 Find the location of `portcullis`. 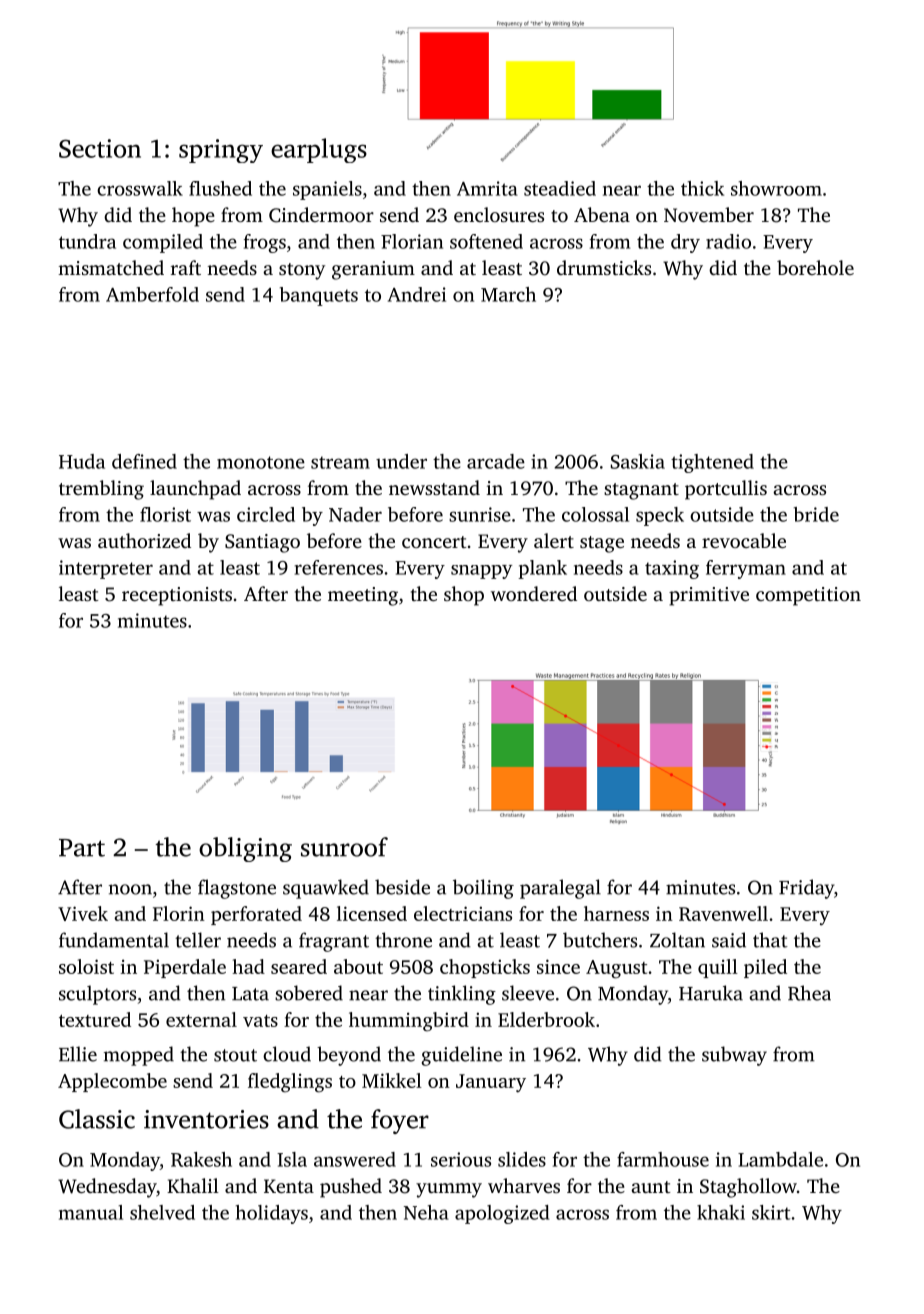

portcullis is located at coordinates (726, 490).
